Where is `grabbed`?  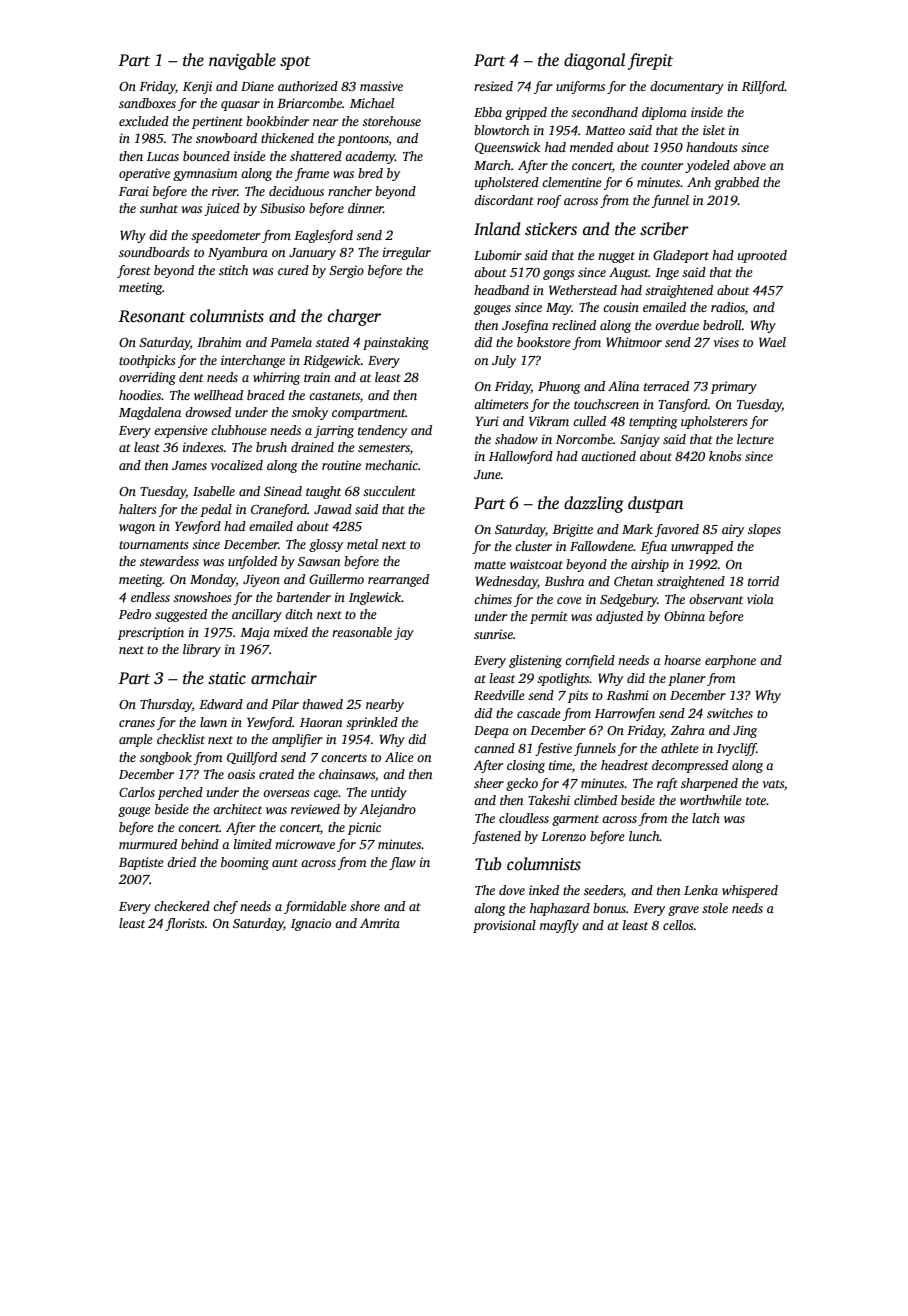
grabbed is located at coordinates (736, 183).
